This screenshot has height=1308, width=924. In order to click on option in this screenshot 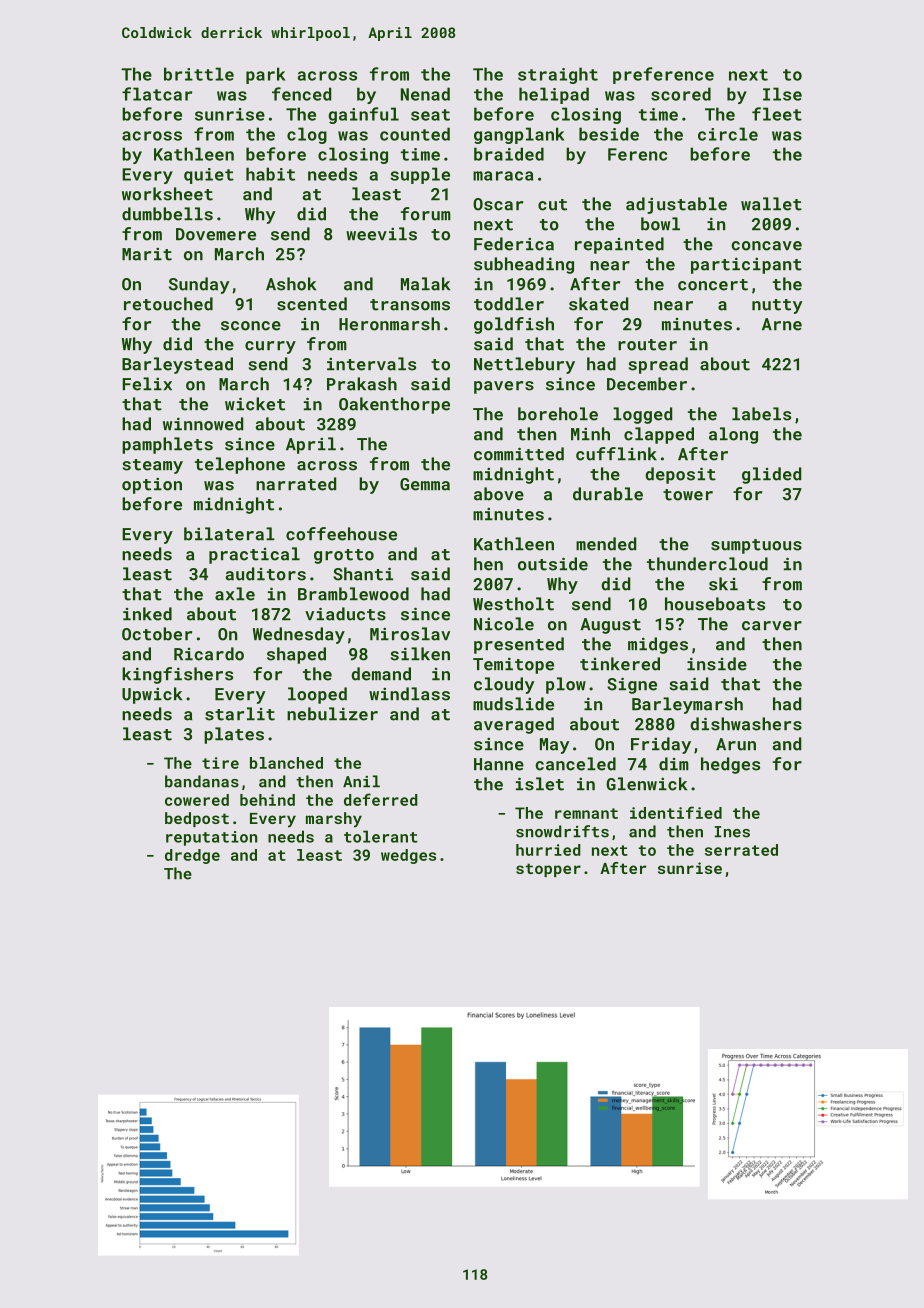, I will do `click(152, 485)`.
